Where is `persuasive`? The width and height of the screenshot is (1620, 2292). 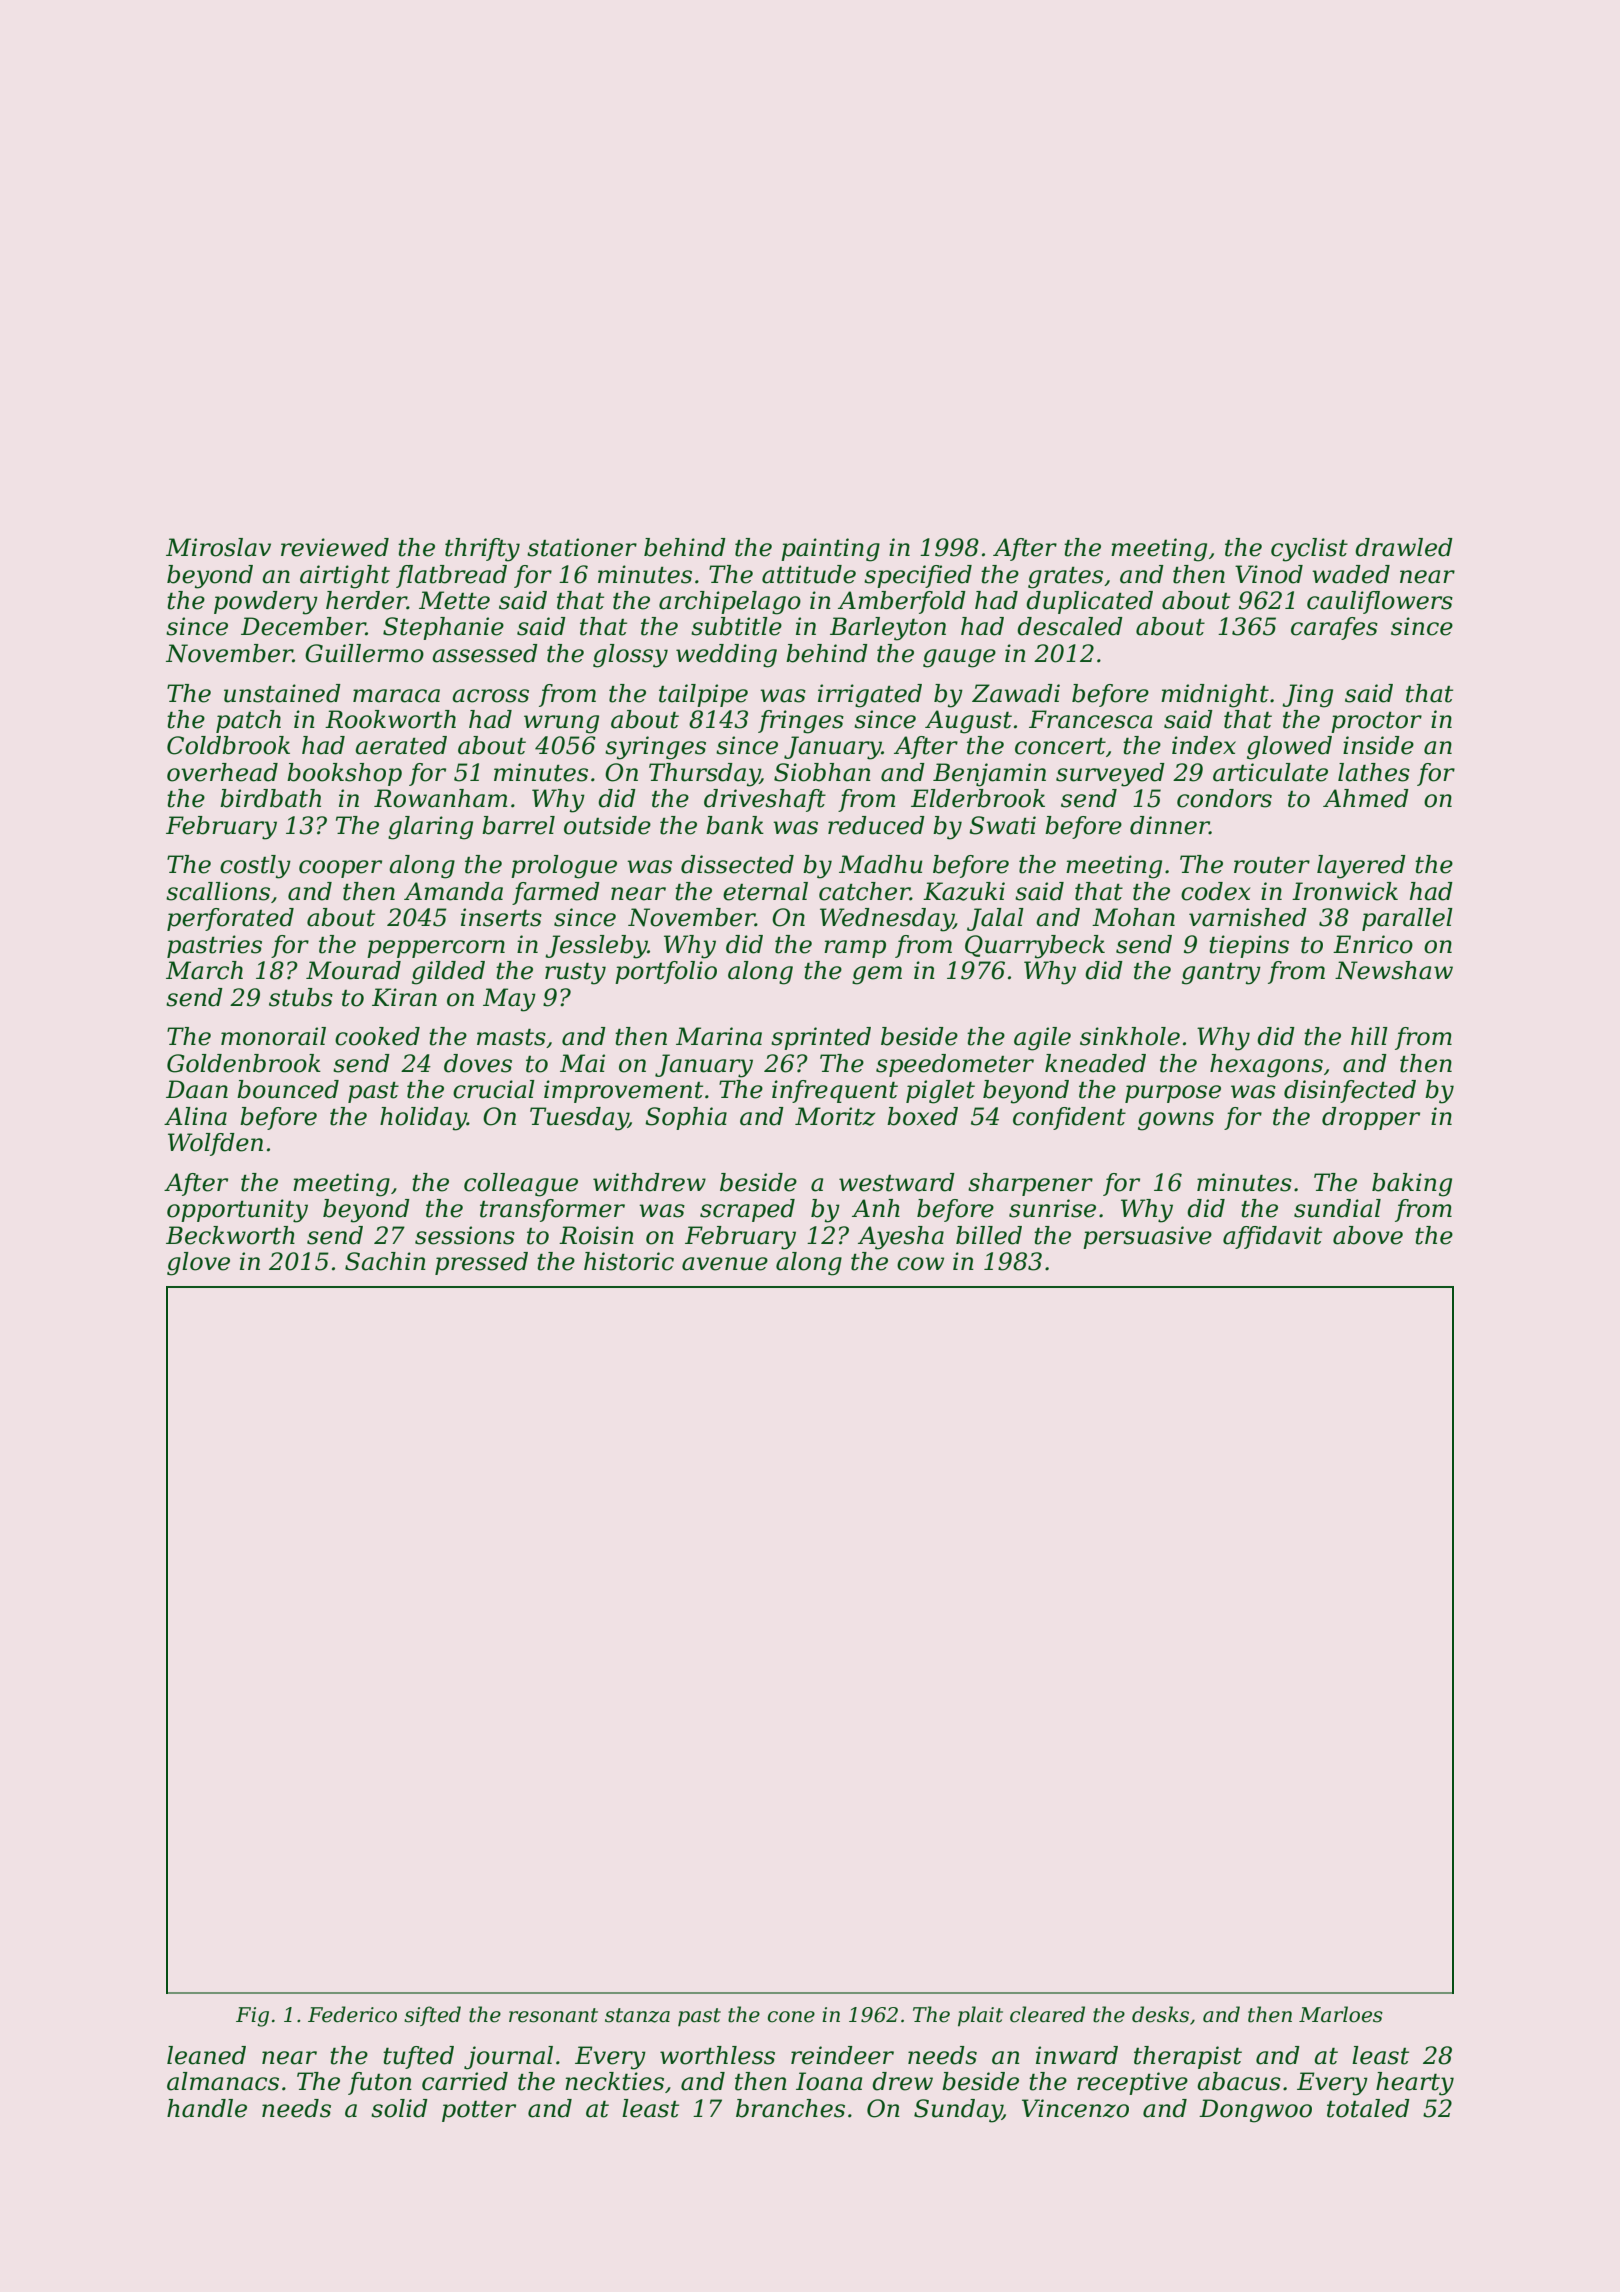 persuasive is located at coordinates (1147, 1237).
